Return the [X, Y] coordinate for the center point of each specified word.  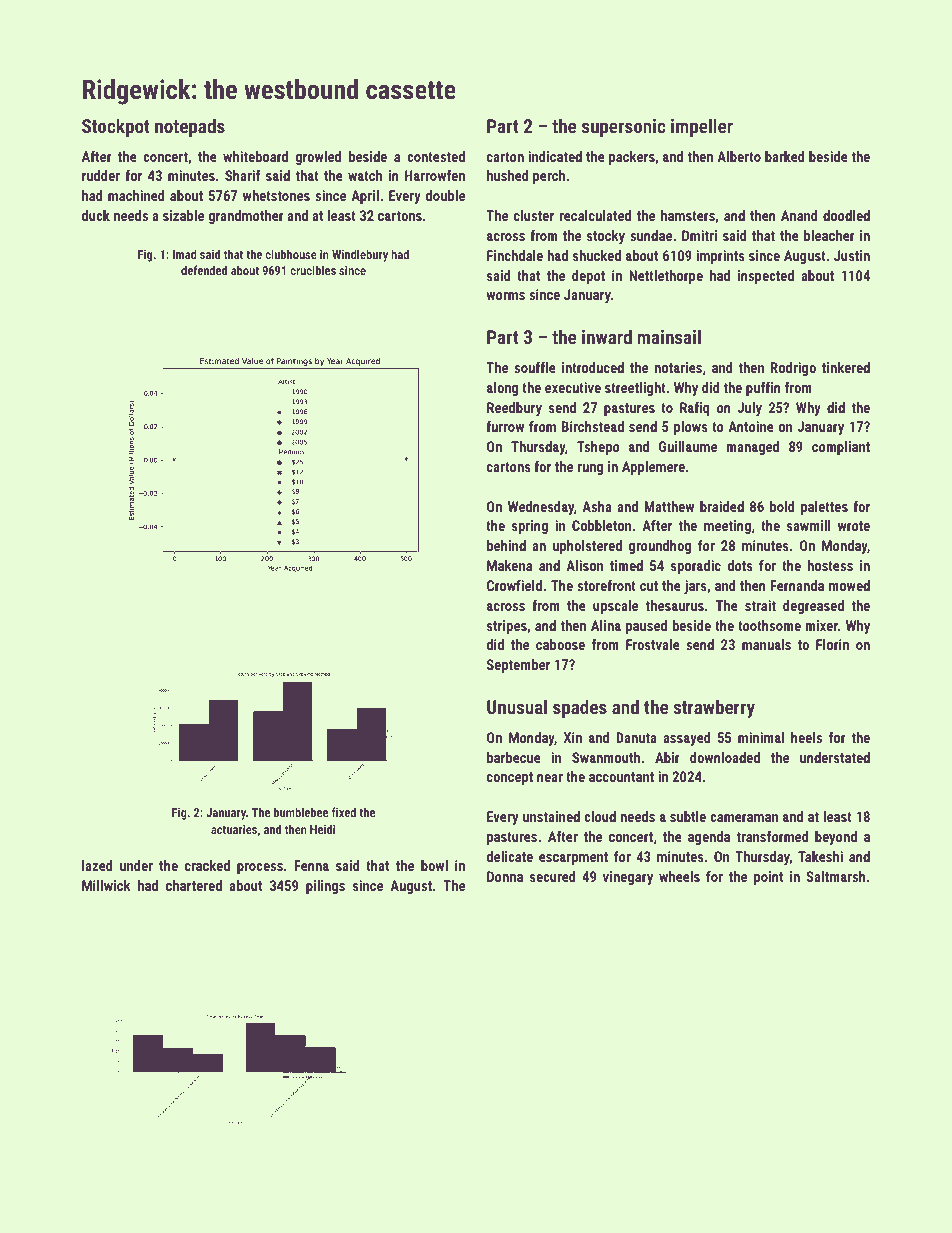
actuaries [234, 829]
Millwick [106, 885]
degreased [813, 607]
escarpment [573, 858]
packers [632, 158]
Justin [852, 255]
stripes [507, 627]
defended [204, 270]
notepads [190, 127]
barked [785, 156]
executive [573, 387]
